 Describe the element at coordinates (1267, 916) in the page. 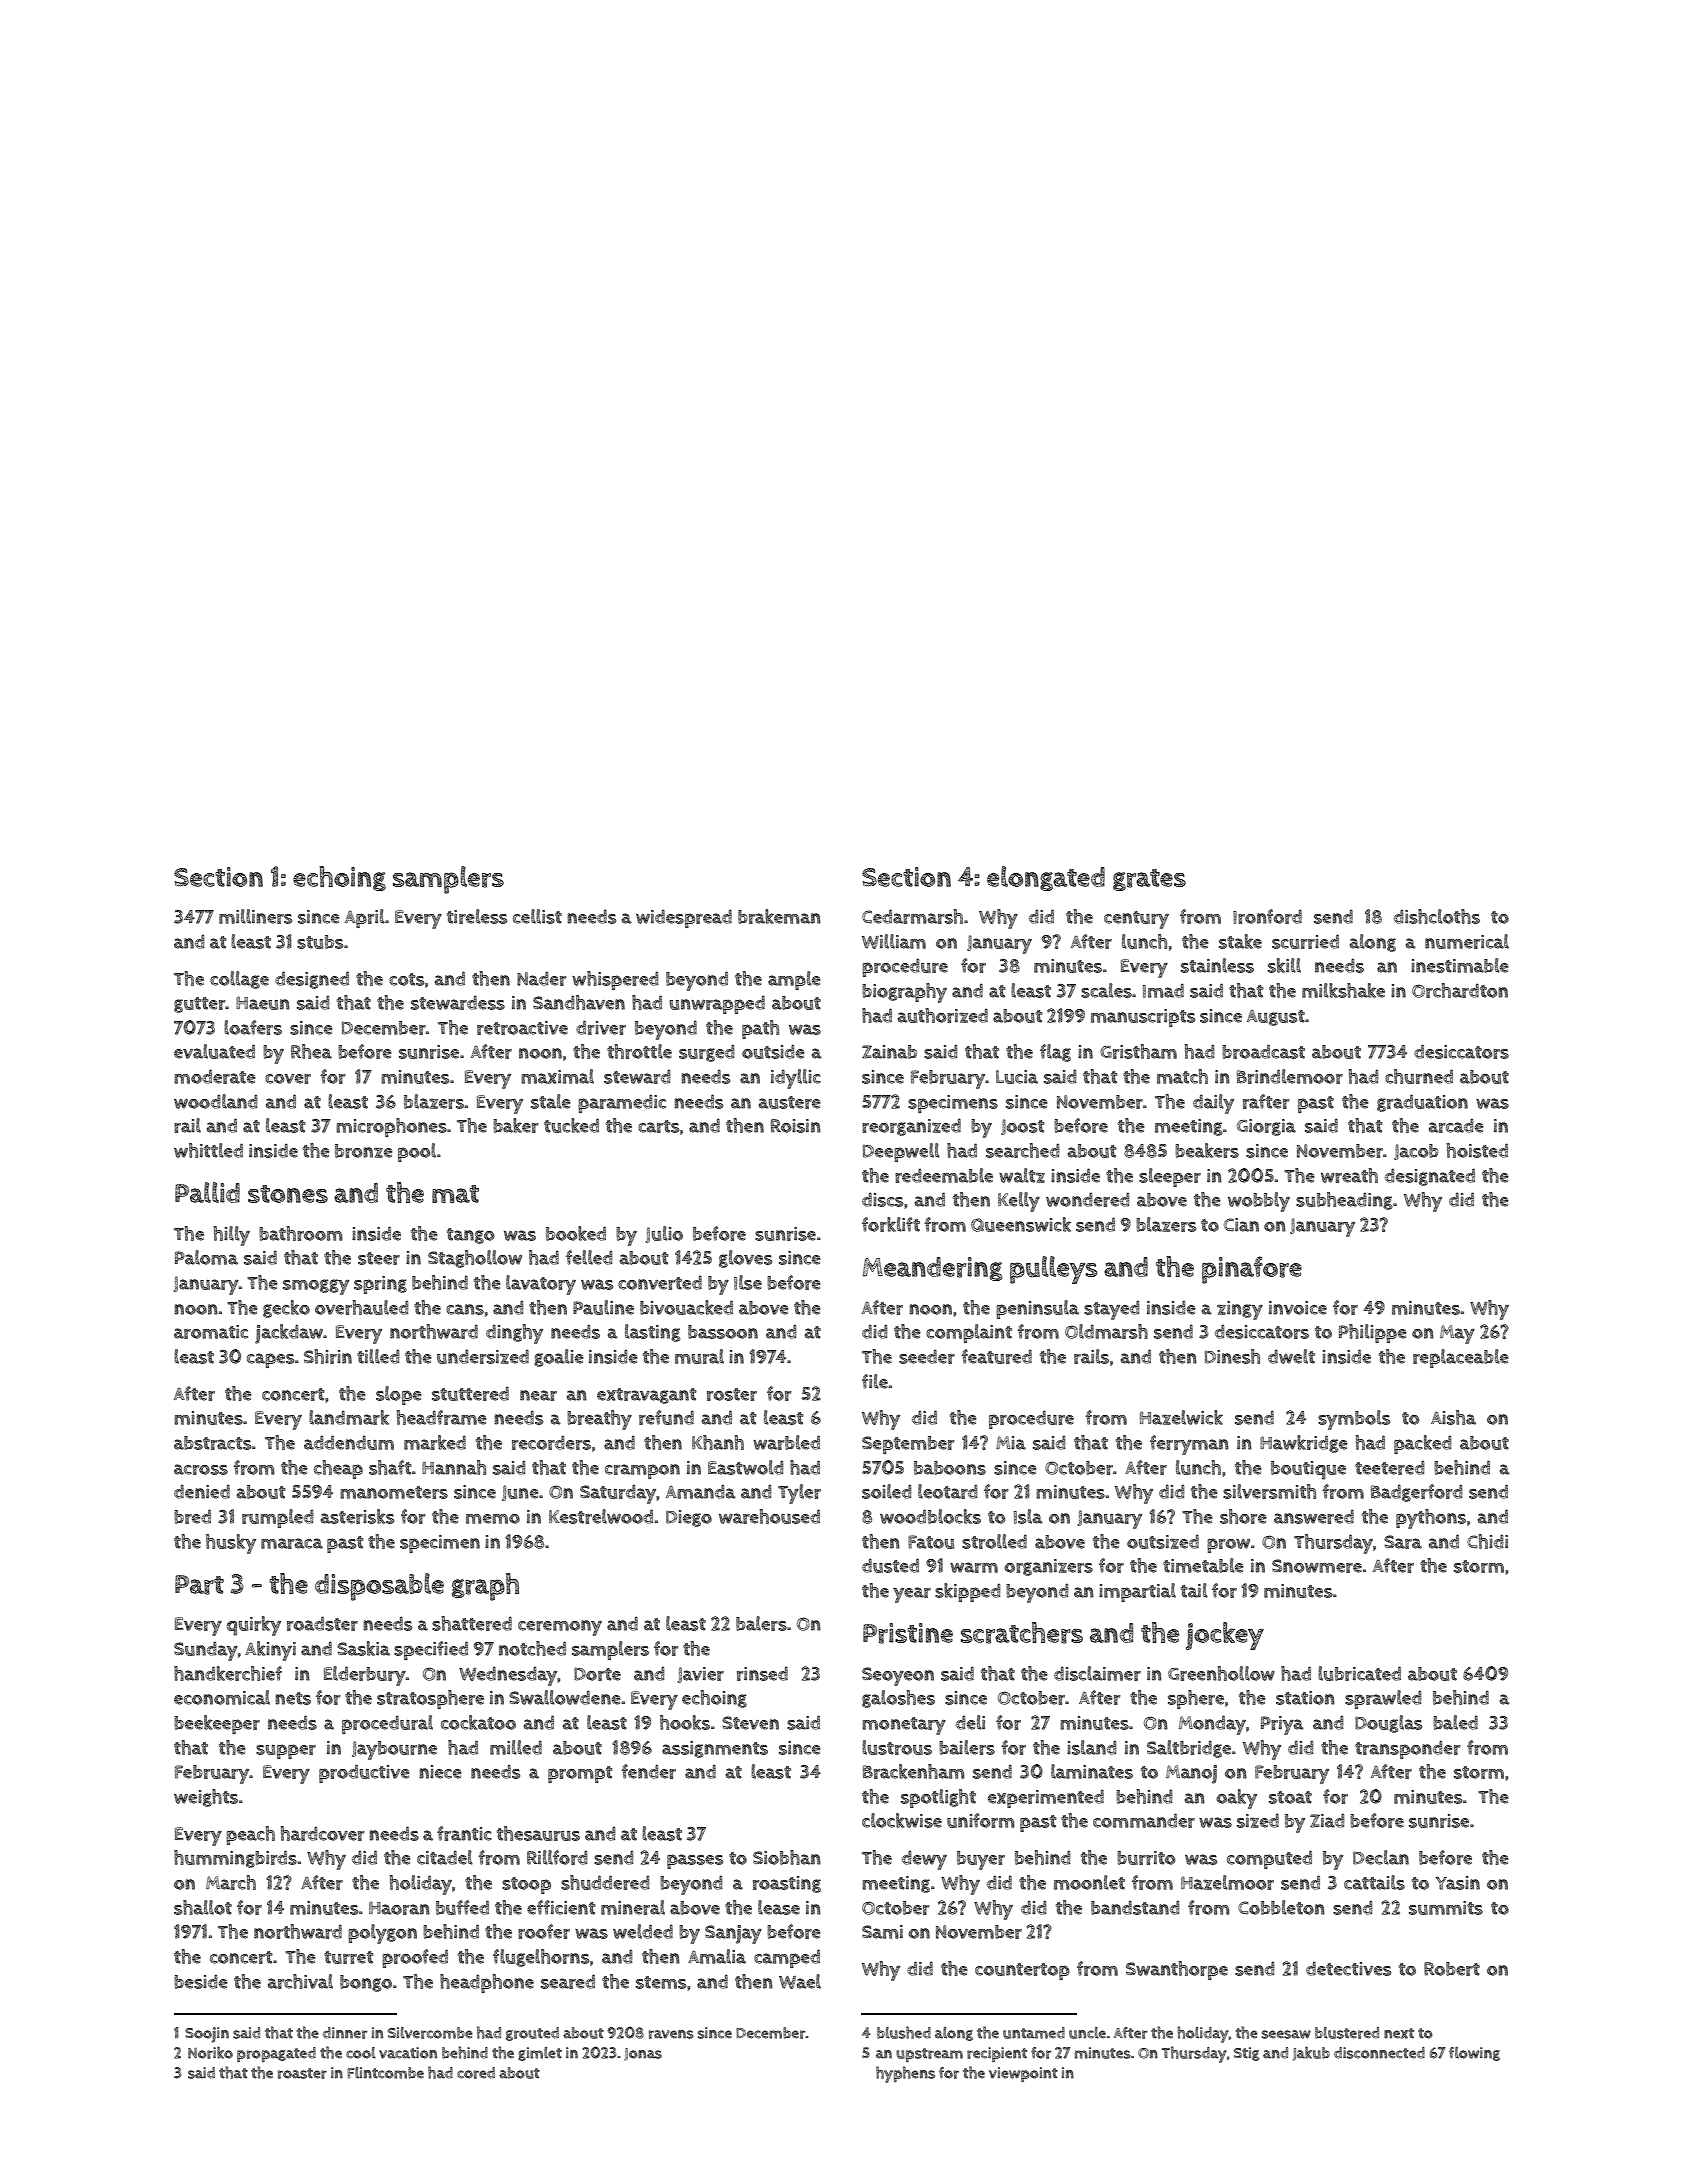

I see `Ironford` at that location.
